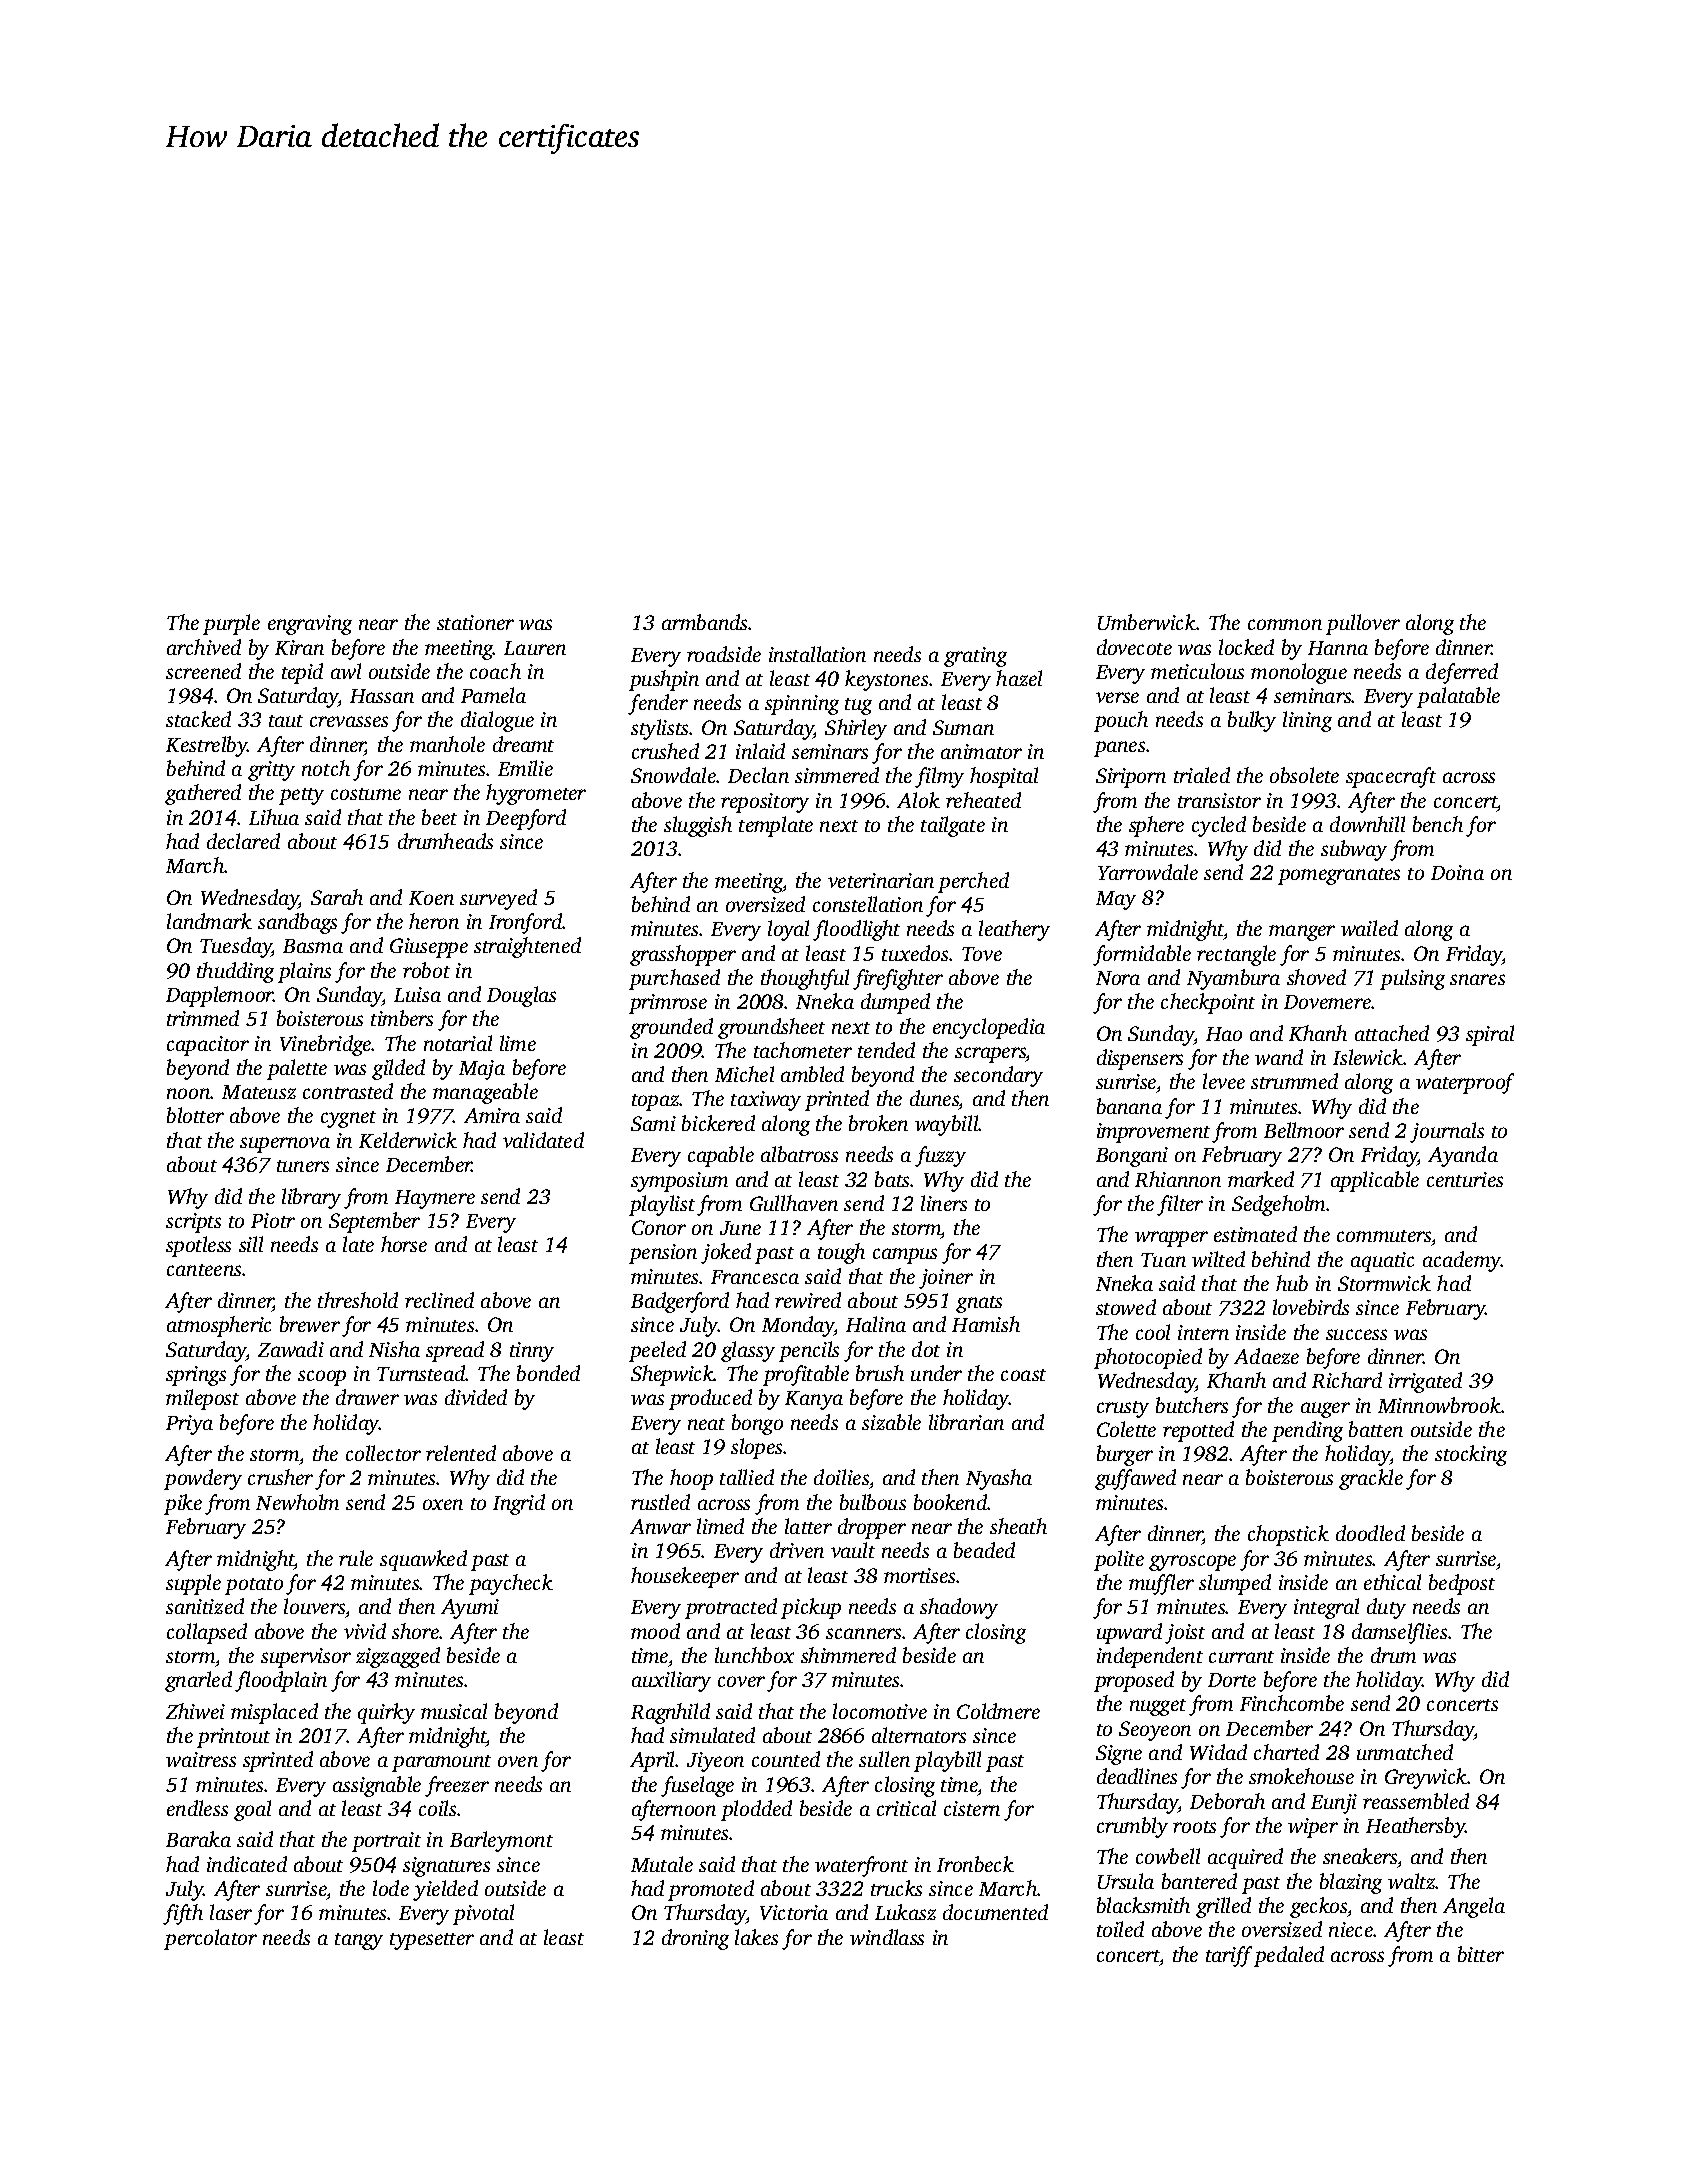  Describe the element at coordinates (193, 1223) in the screenshot. I see `scripts` at that location.
